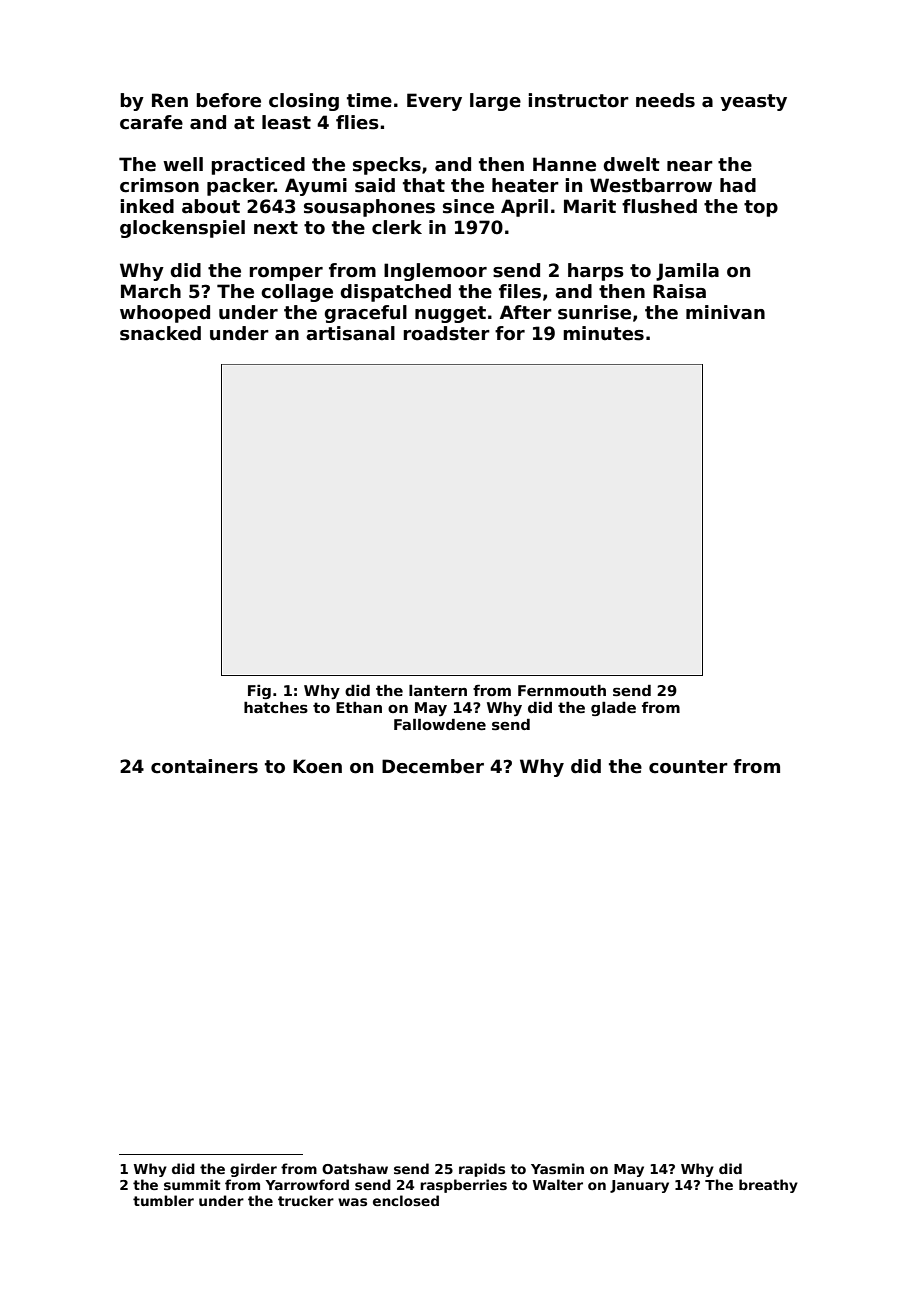  I want to click on containers, so click(204, 766).
